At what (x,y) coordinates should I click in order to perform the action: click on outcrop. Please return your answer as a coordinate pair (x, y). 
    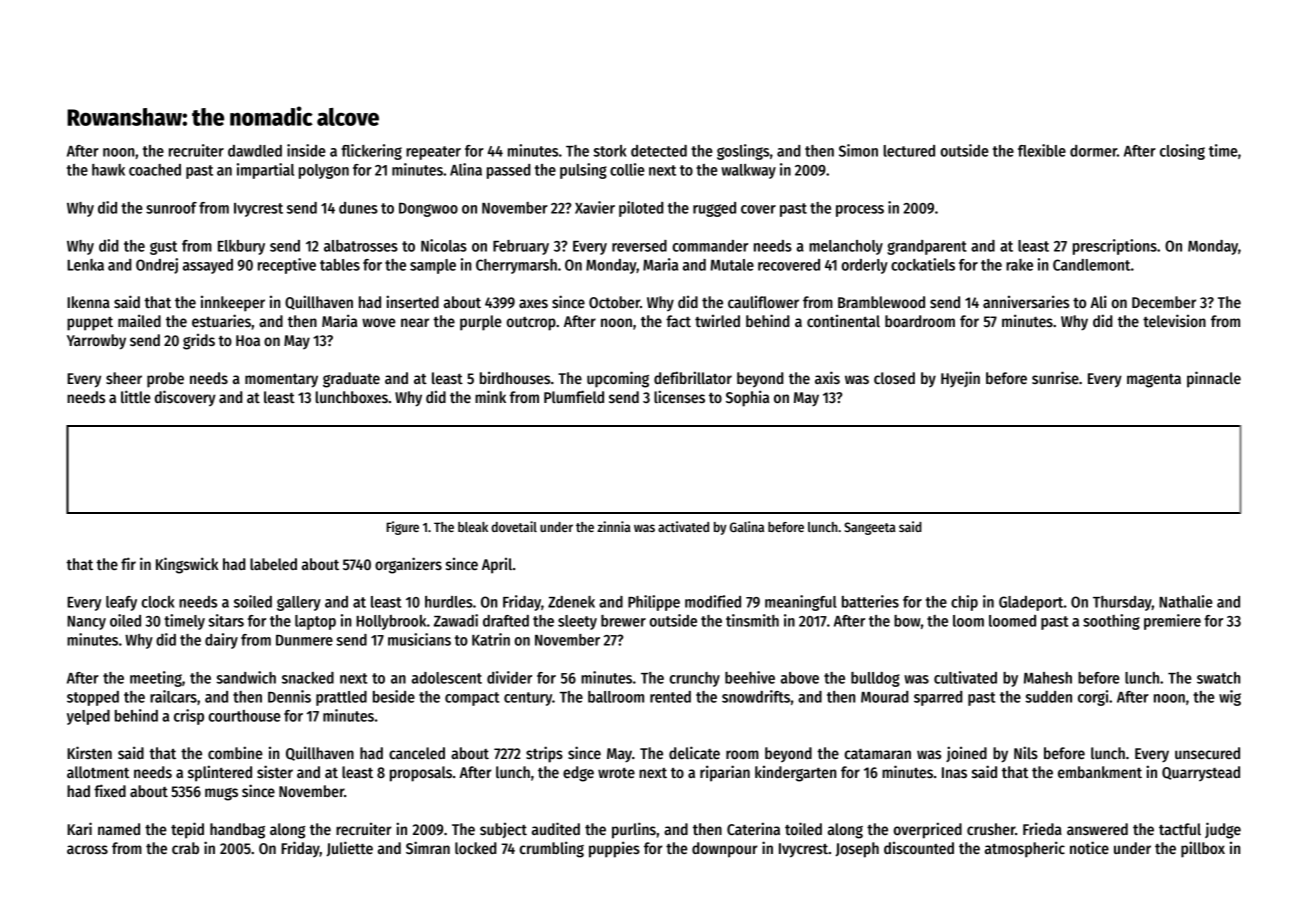
    Looking at the image, I should click on (531, 324).
